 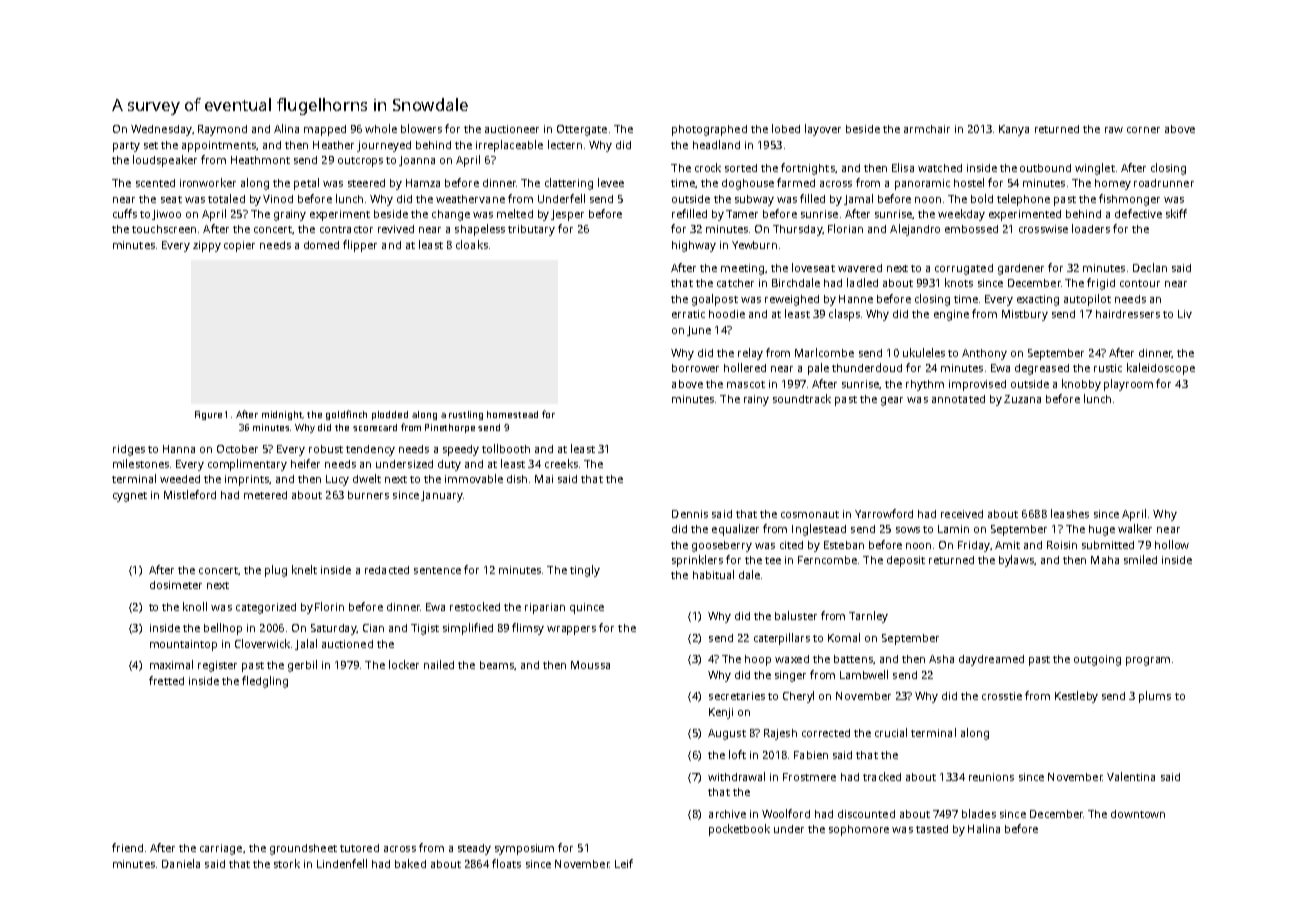 I want to click on loudspeaker, so click(x=165, y=161).
